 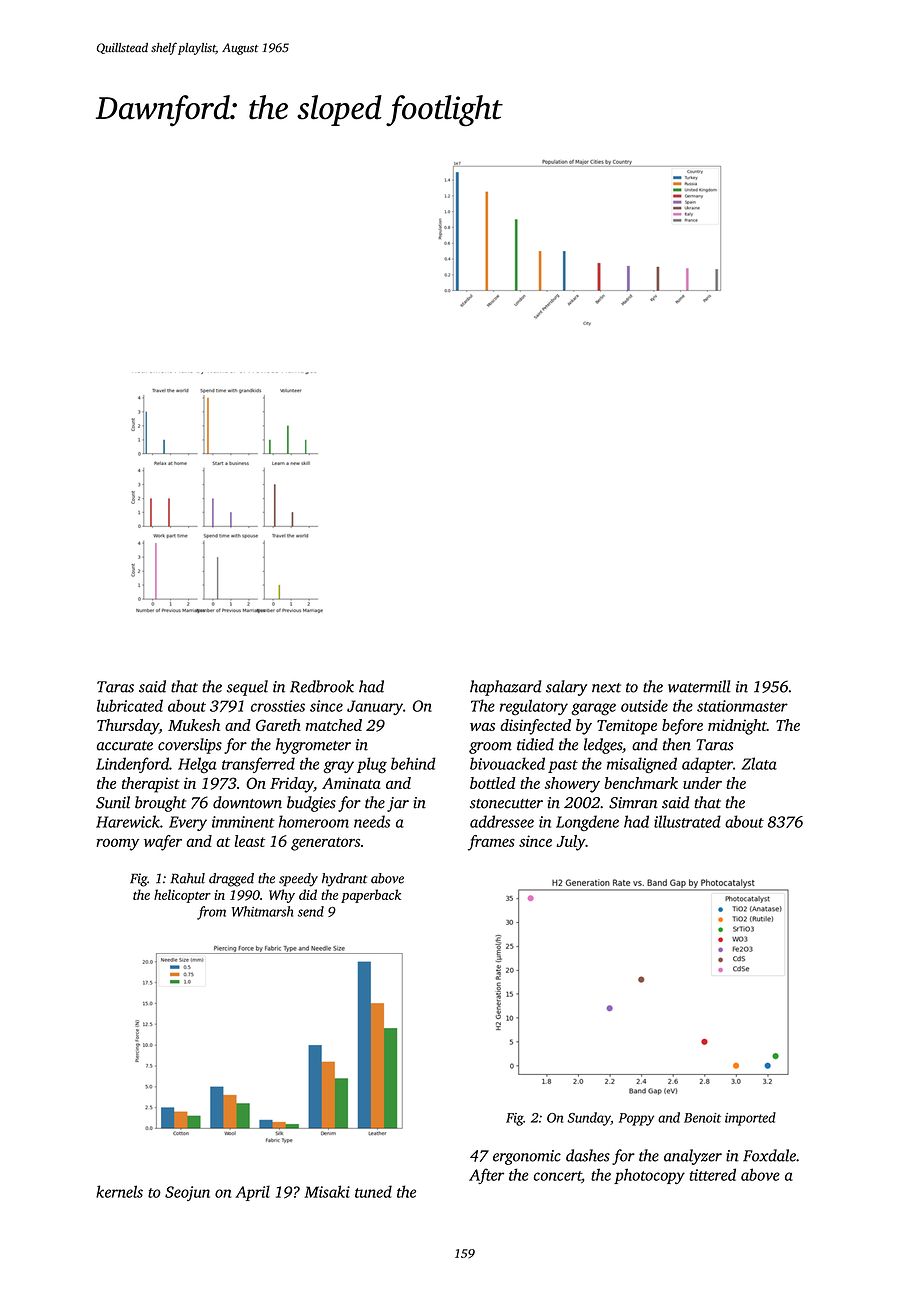 I want to click on Poppy, so click(x=636, y=1119).
